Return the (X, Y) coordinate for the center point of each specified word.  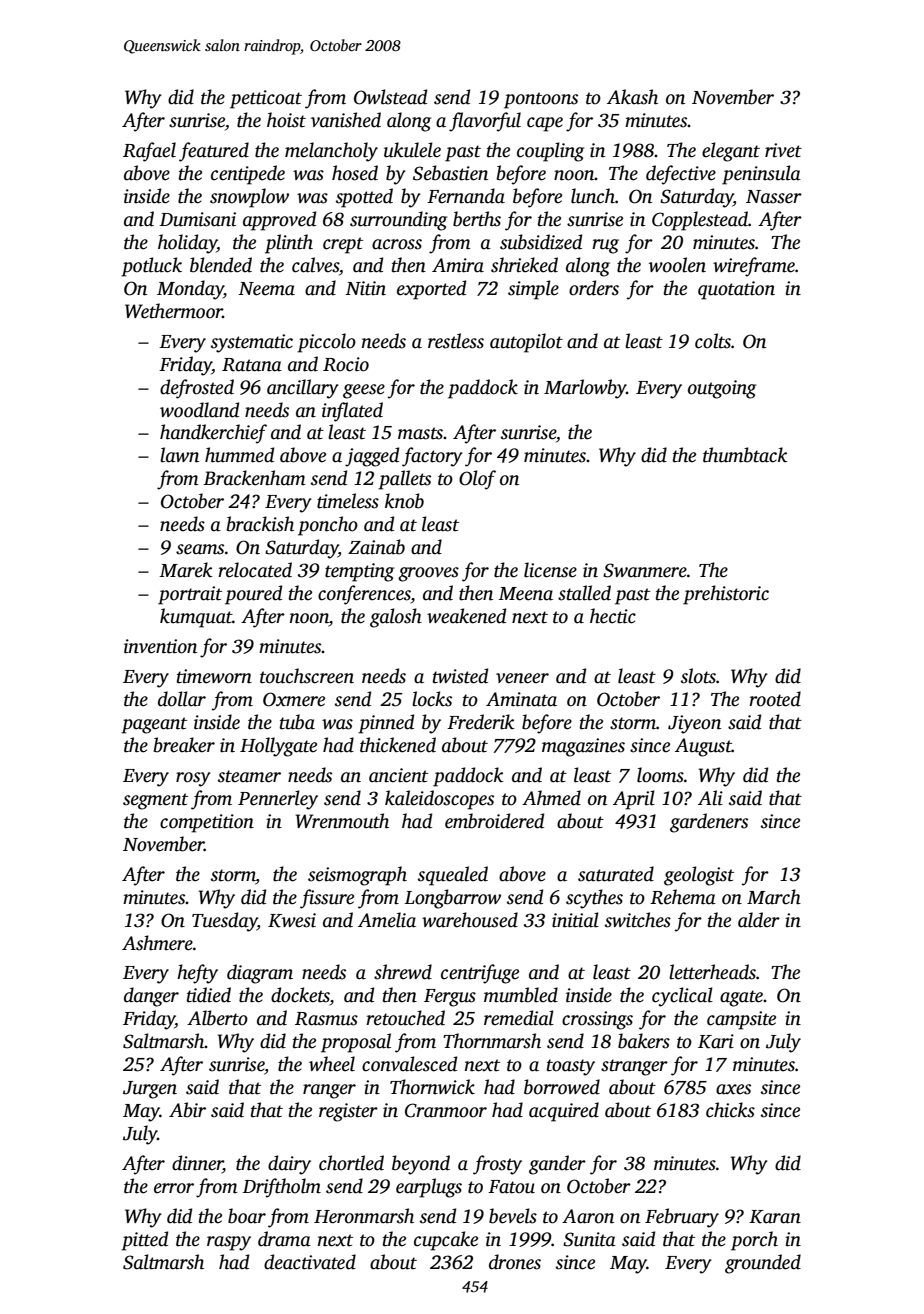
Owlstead (390, 97)
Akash (632, 97)
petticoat (266, 99)
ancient (398, 775)
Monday (190, 290)
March (774, 897)
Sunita (589, 1239)
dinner (197, 1164)
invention (160, 646)
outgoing (722, 389)
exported (431, 290)
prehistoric (726, 595)
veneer (522, 678)
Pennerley (278, 800)
